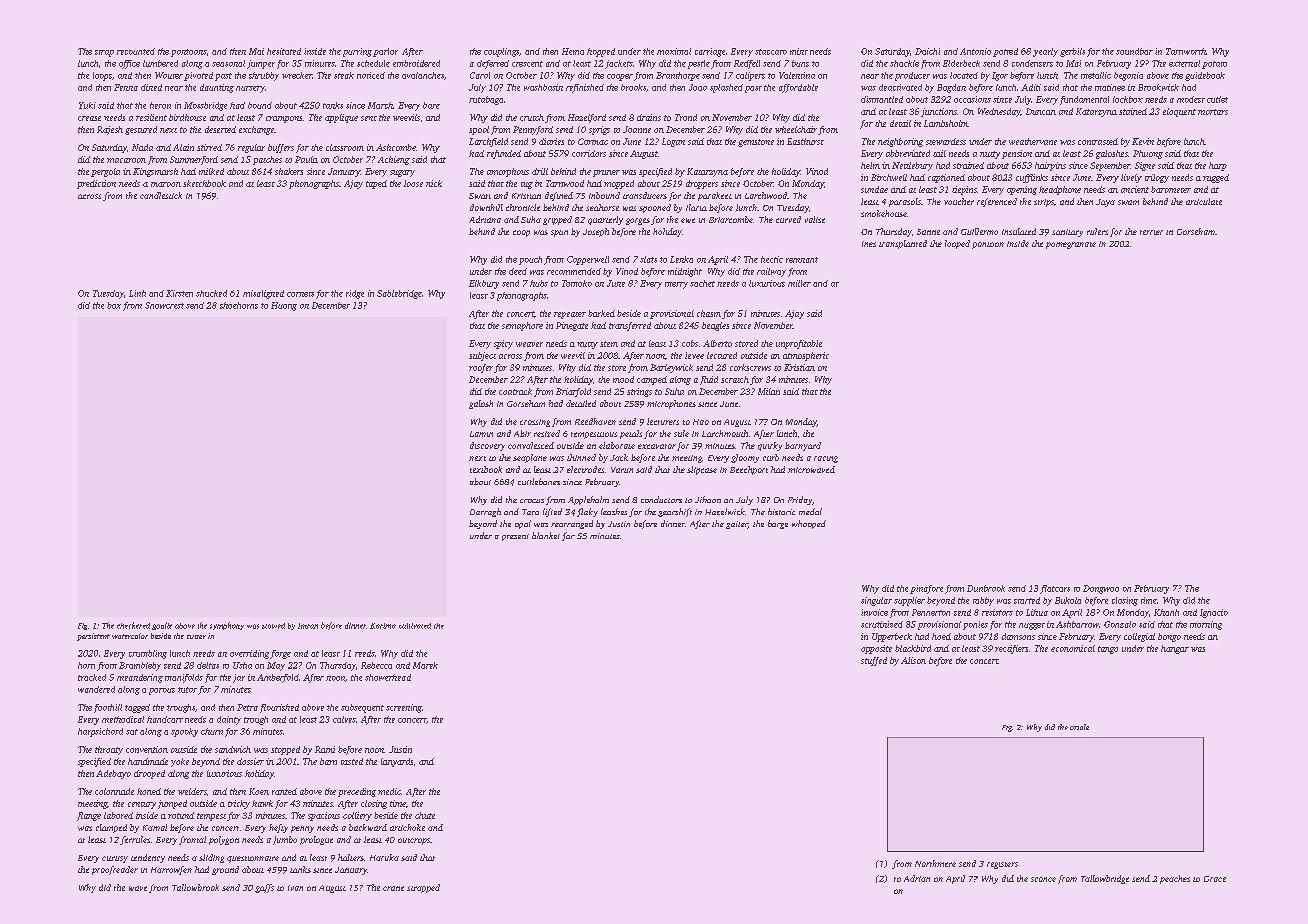  What do you see at coordinates (926, 589) in the screenshot?
I see `pinafore` at bounding box center [926, 589].
